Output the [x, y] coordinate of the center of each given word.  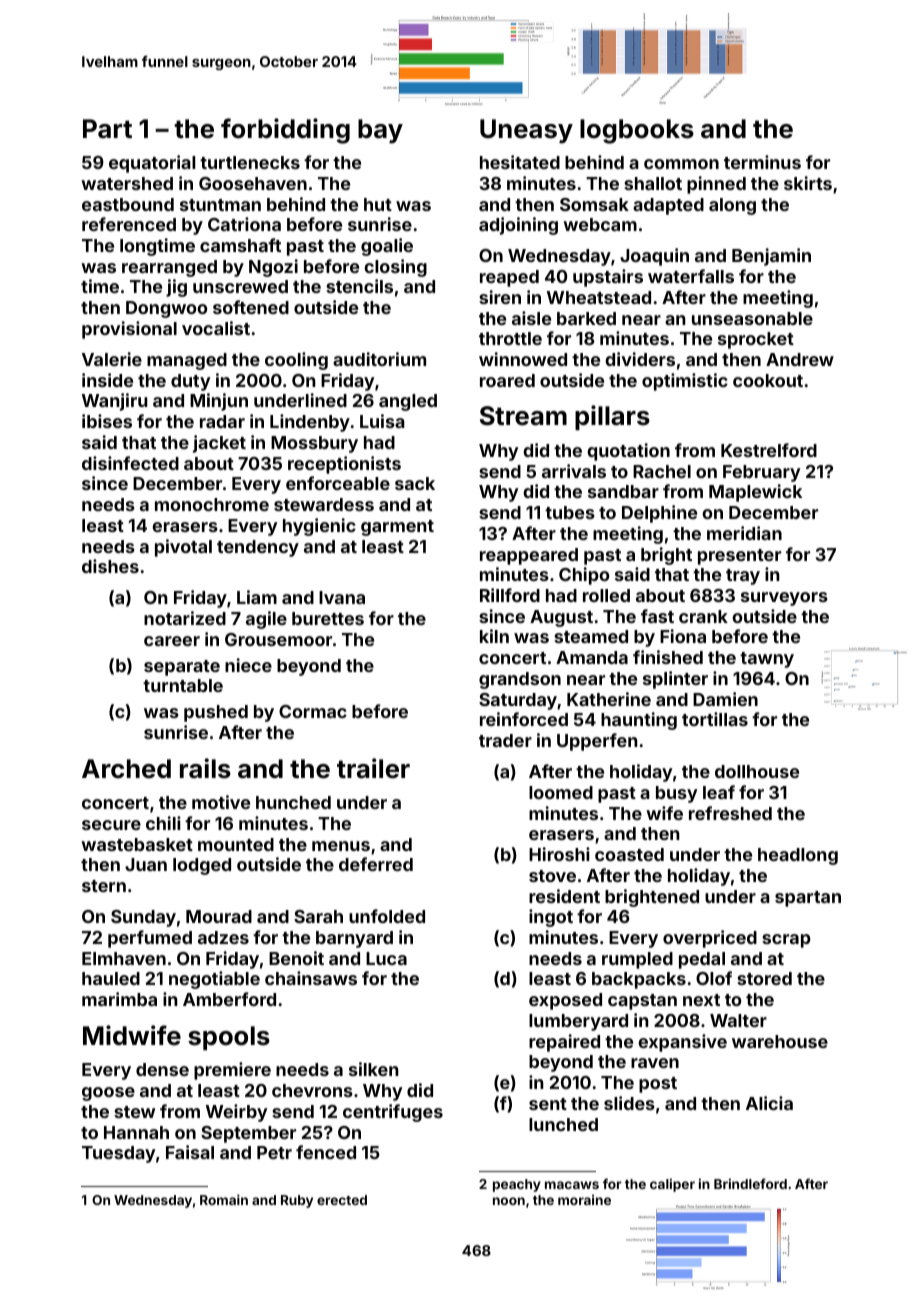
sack [415, 483]
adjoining [518, 226]
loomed [561, 792]
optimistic [685, 382]
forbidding [285, 131]
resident [564, 896]
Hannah [136, 1132]
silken [374, 1069]
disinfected [130, 463]
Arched [126, 769]
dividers [640, 359]
